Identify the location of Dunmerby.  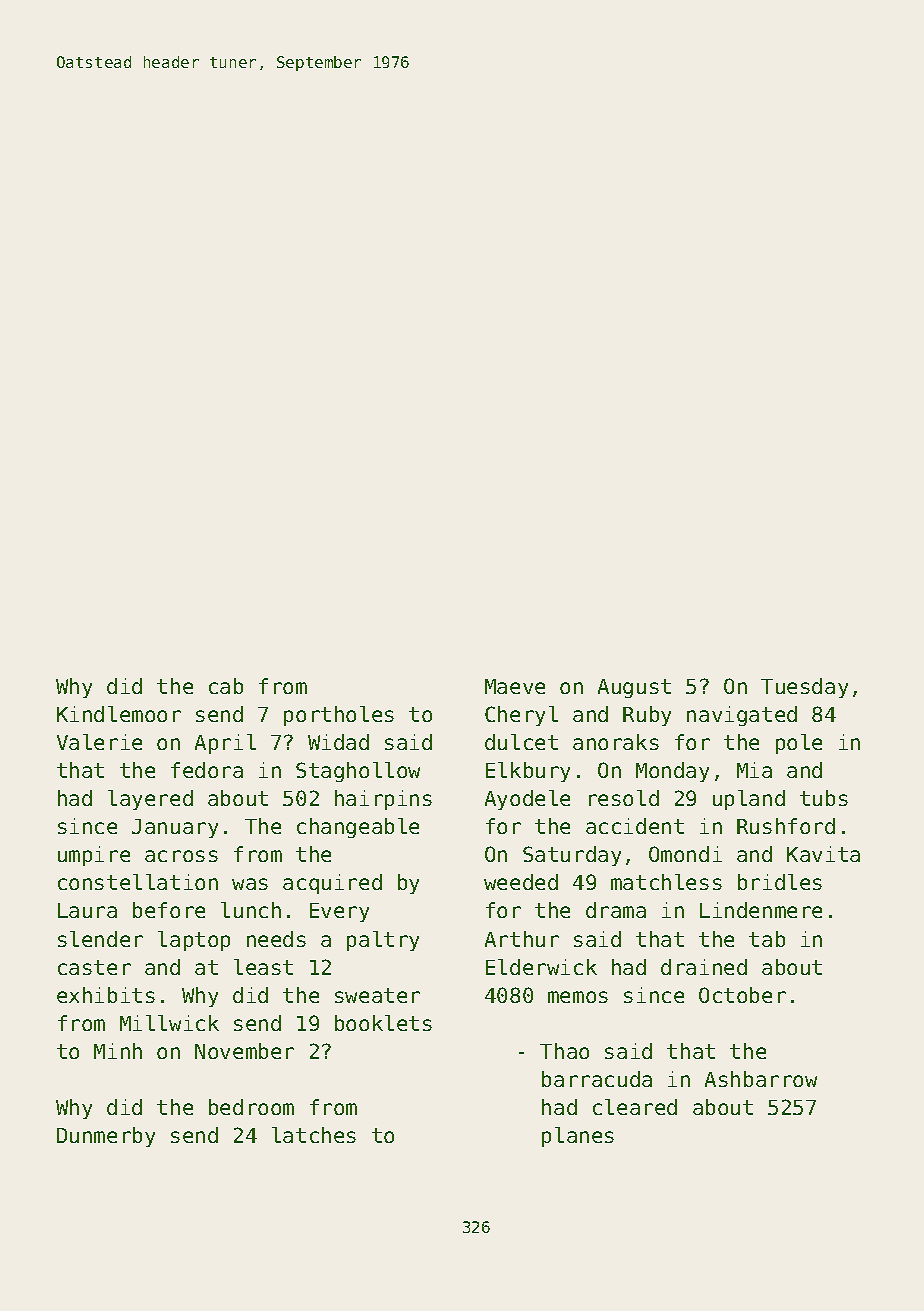
(106, 1137).
